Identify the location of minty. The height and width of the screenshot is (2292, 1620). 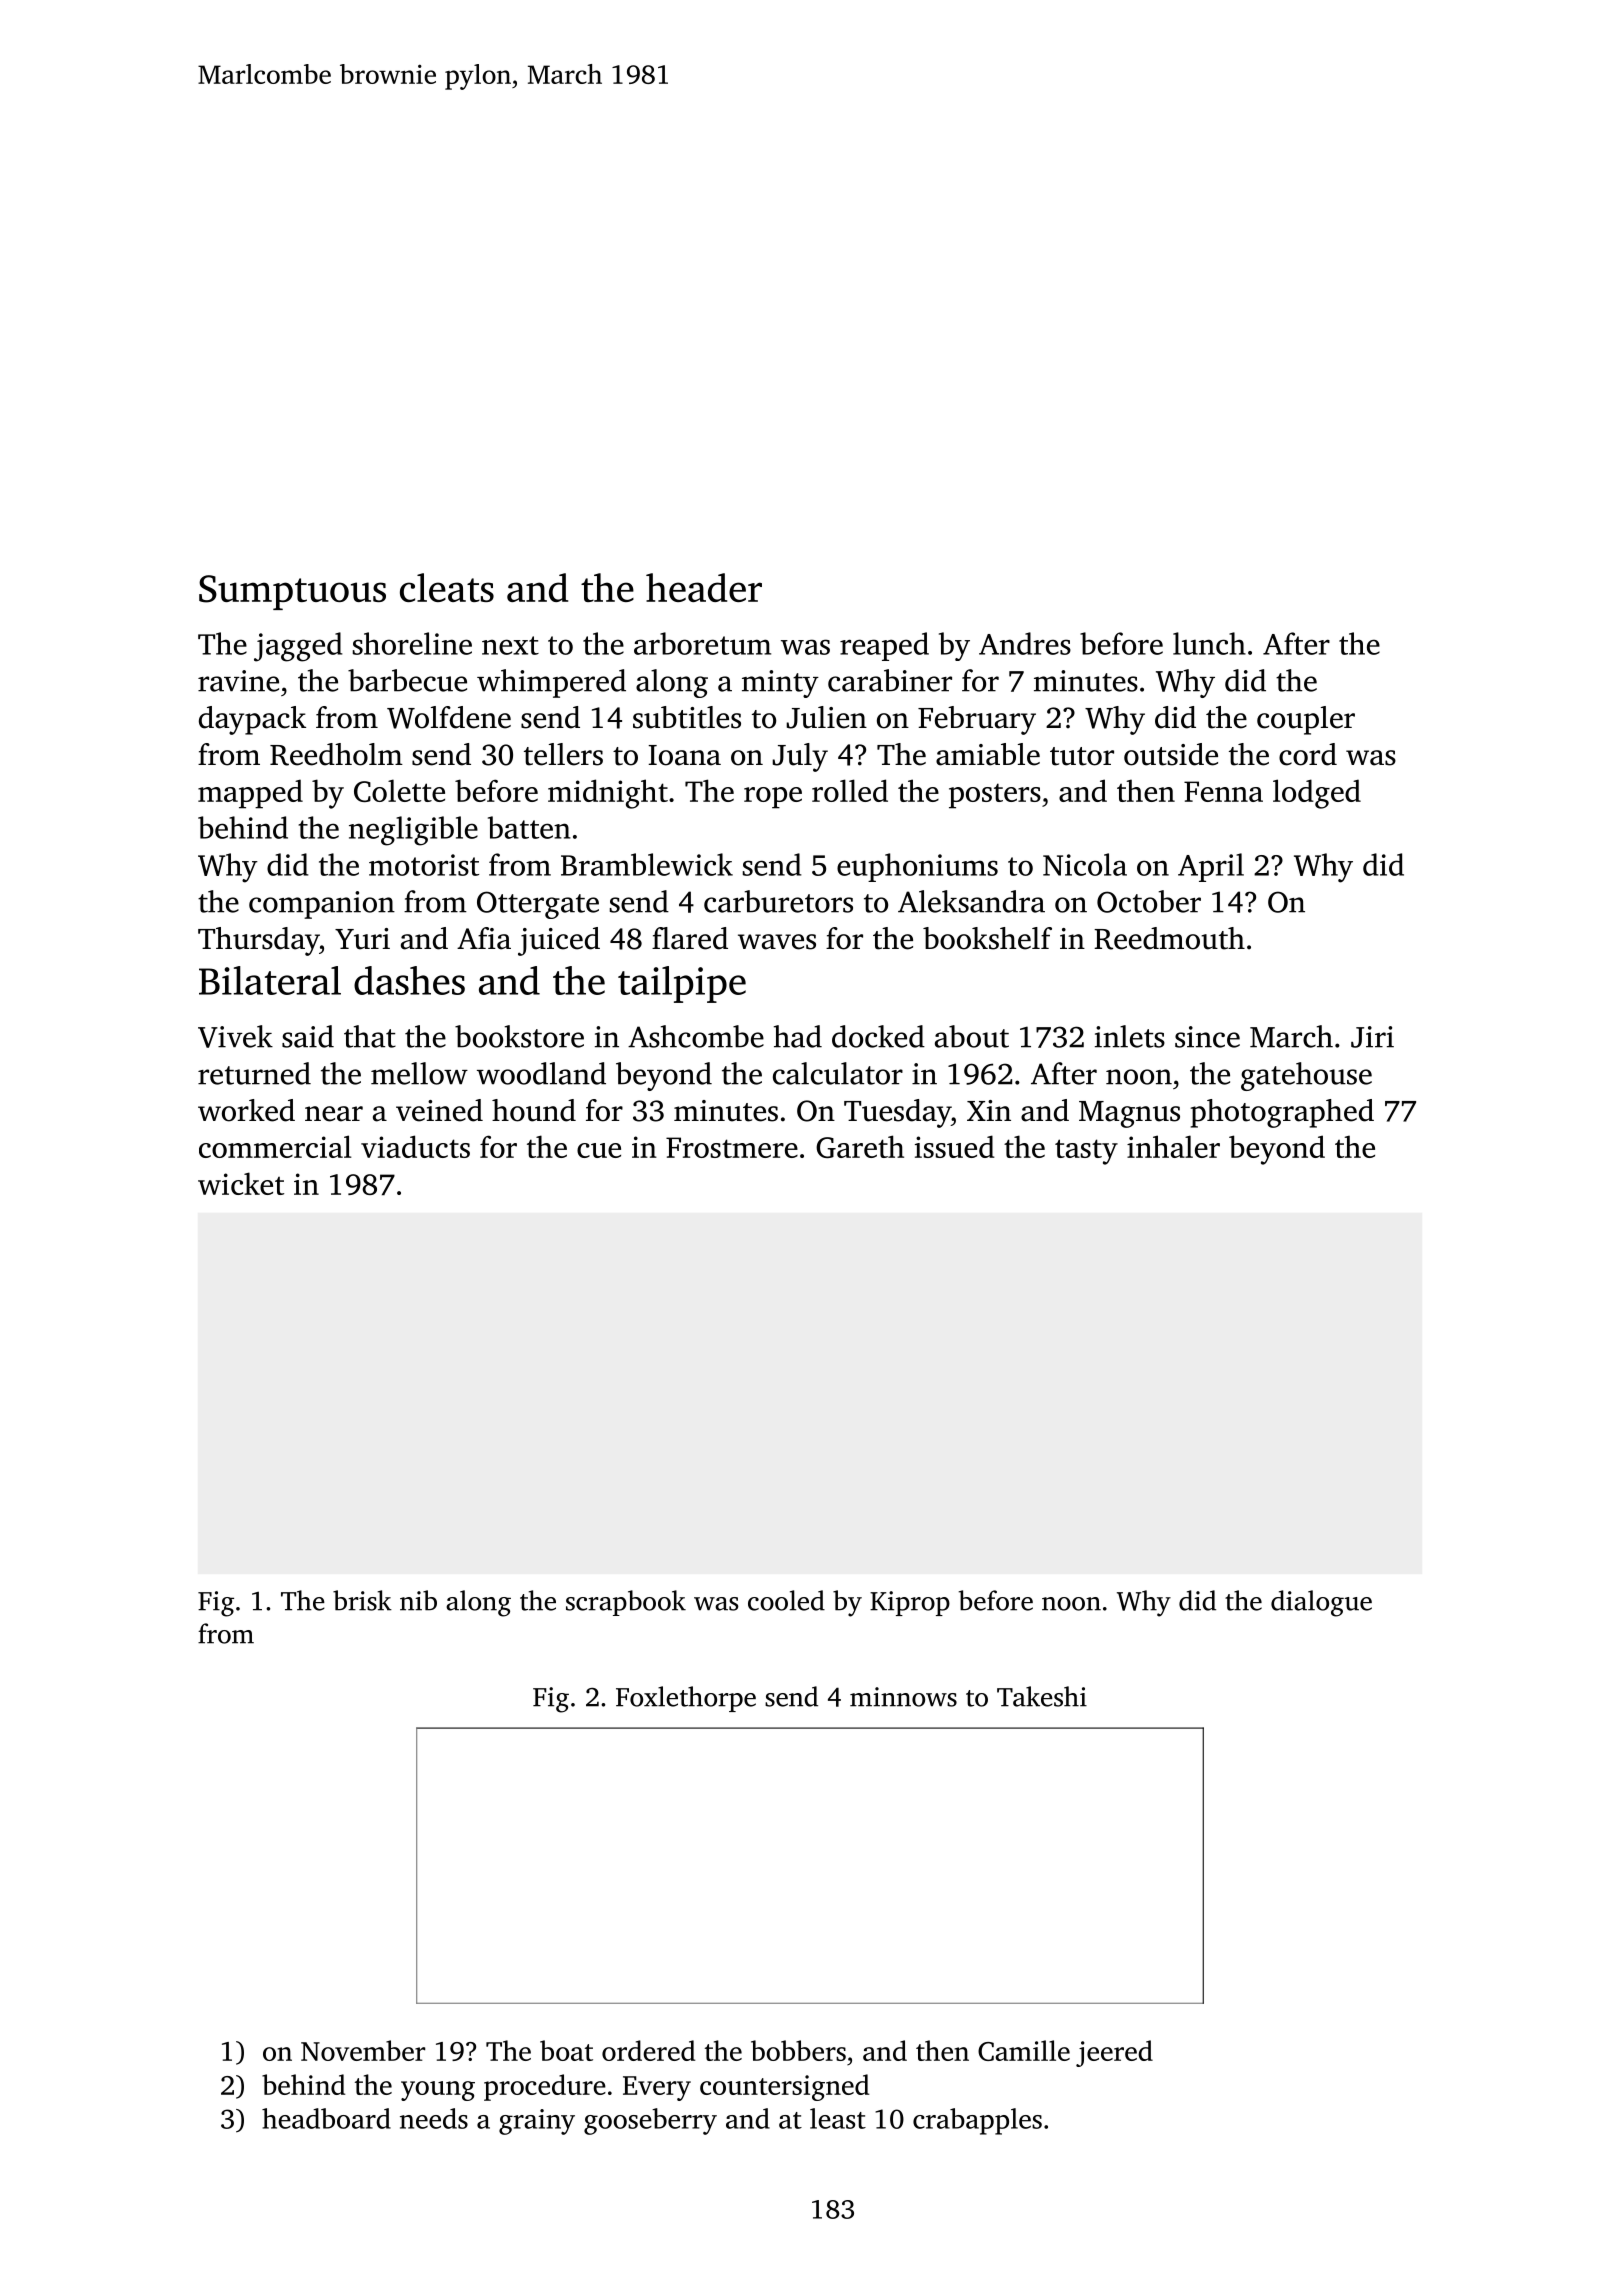
(780, 684).
